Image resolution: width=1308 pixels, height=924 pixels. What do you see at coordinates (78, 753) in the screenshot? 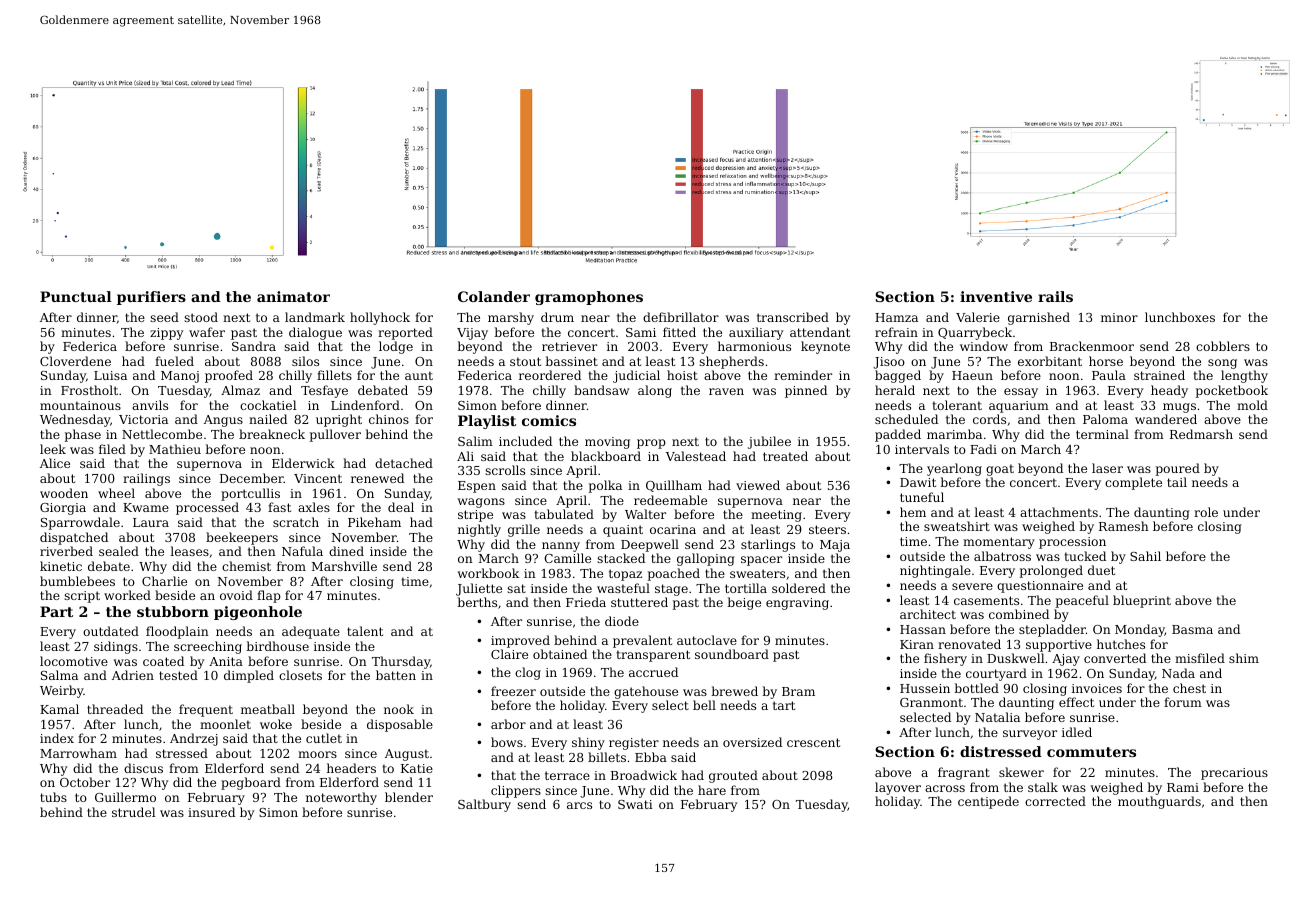
I see `Marrowham` at bounding box center [78, 753].
